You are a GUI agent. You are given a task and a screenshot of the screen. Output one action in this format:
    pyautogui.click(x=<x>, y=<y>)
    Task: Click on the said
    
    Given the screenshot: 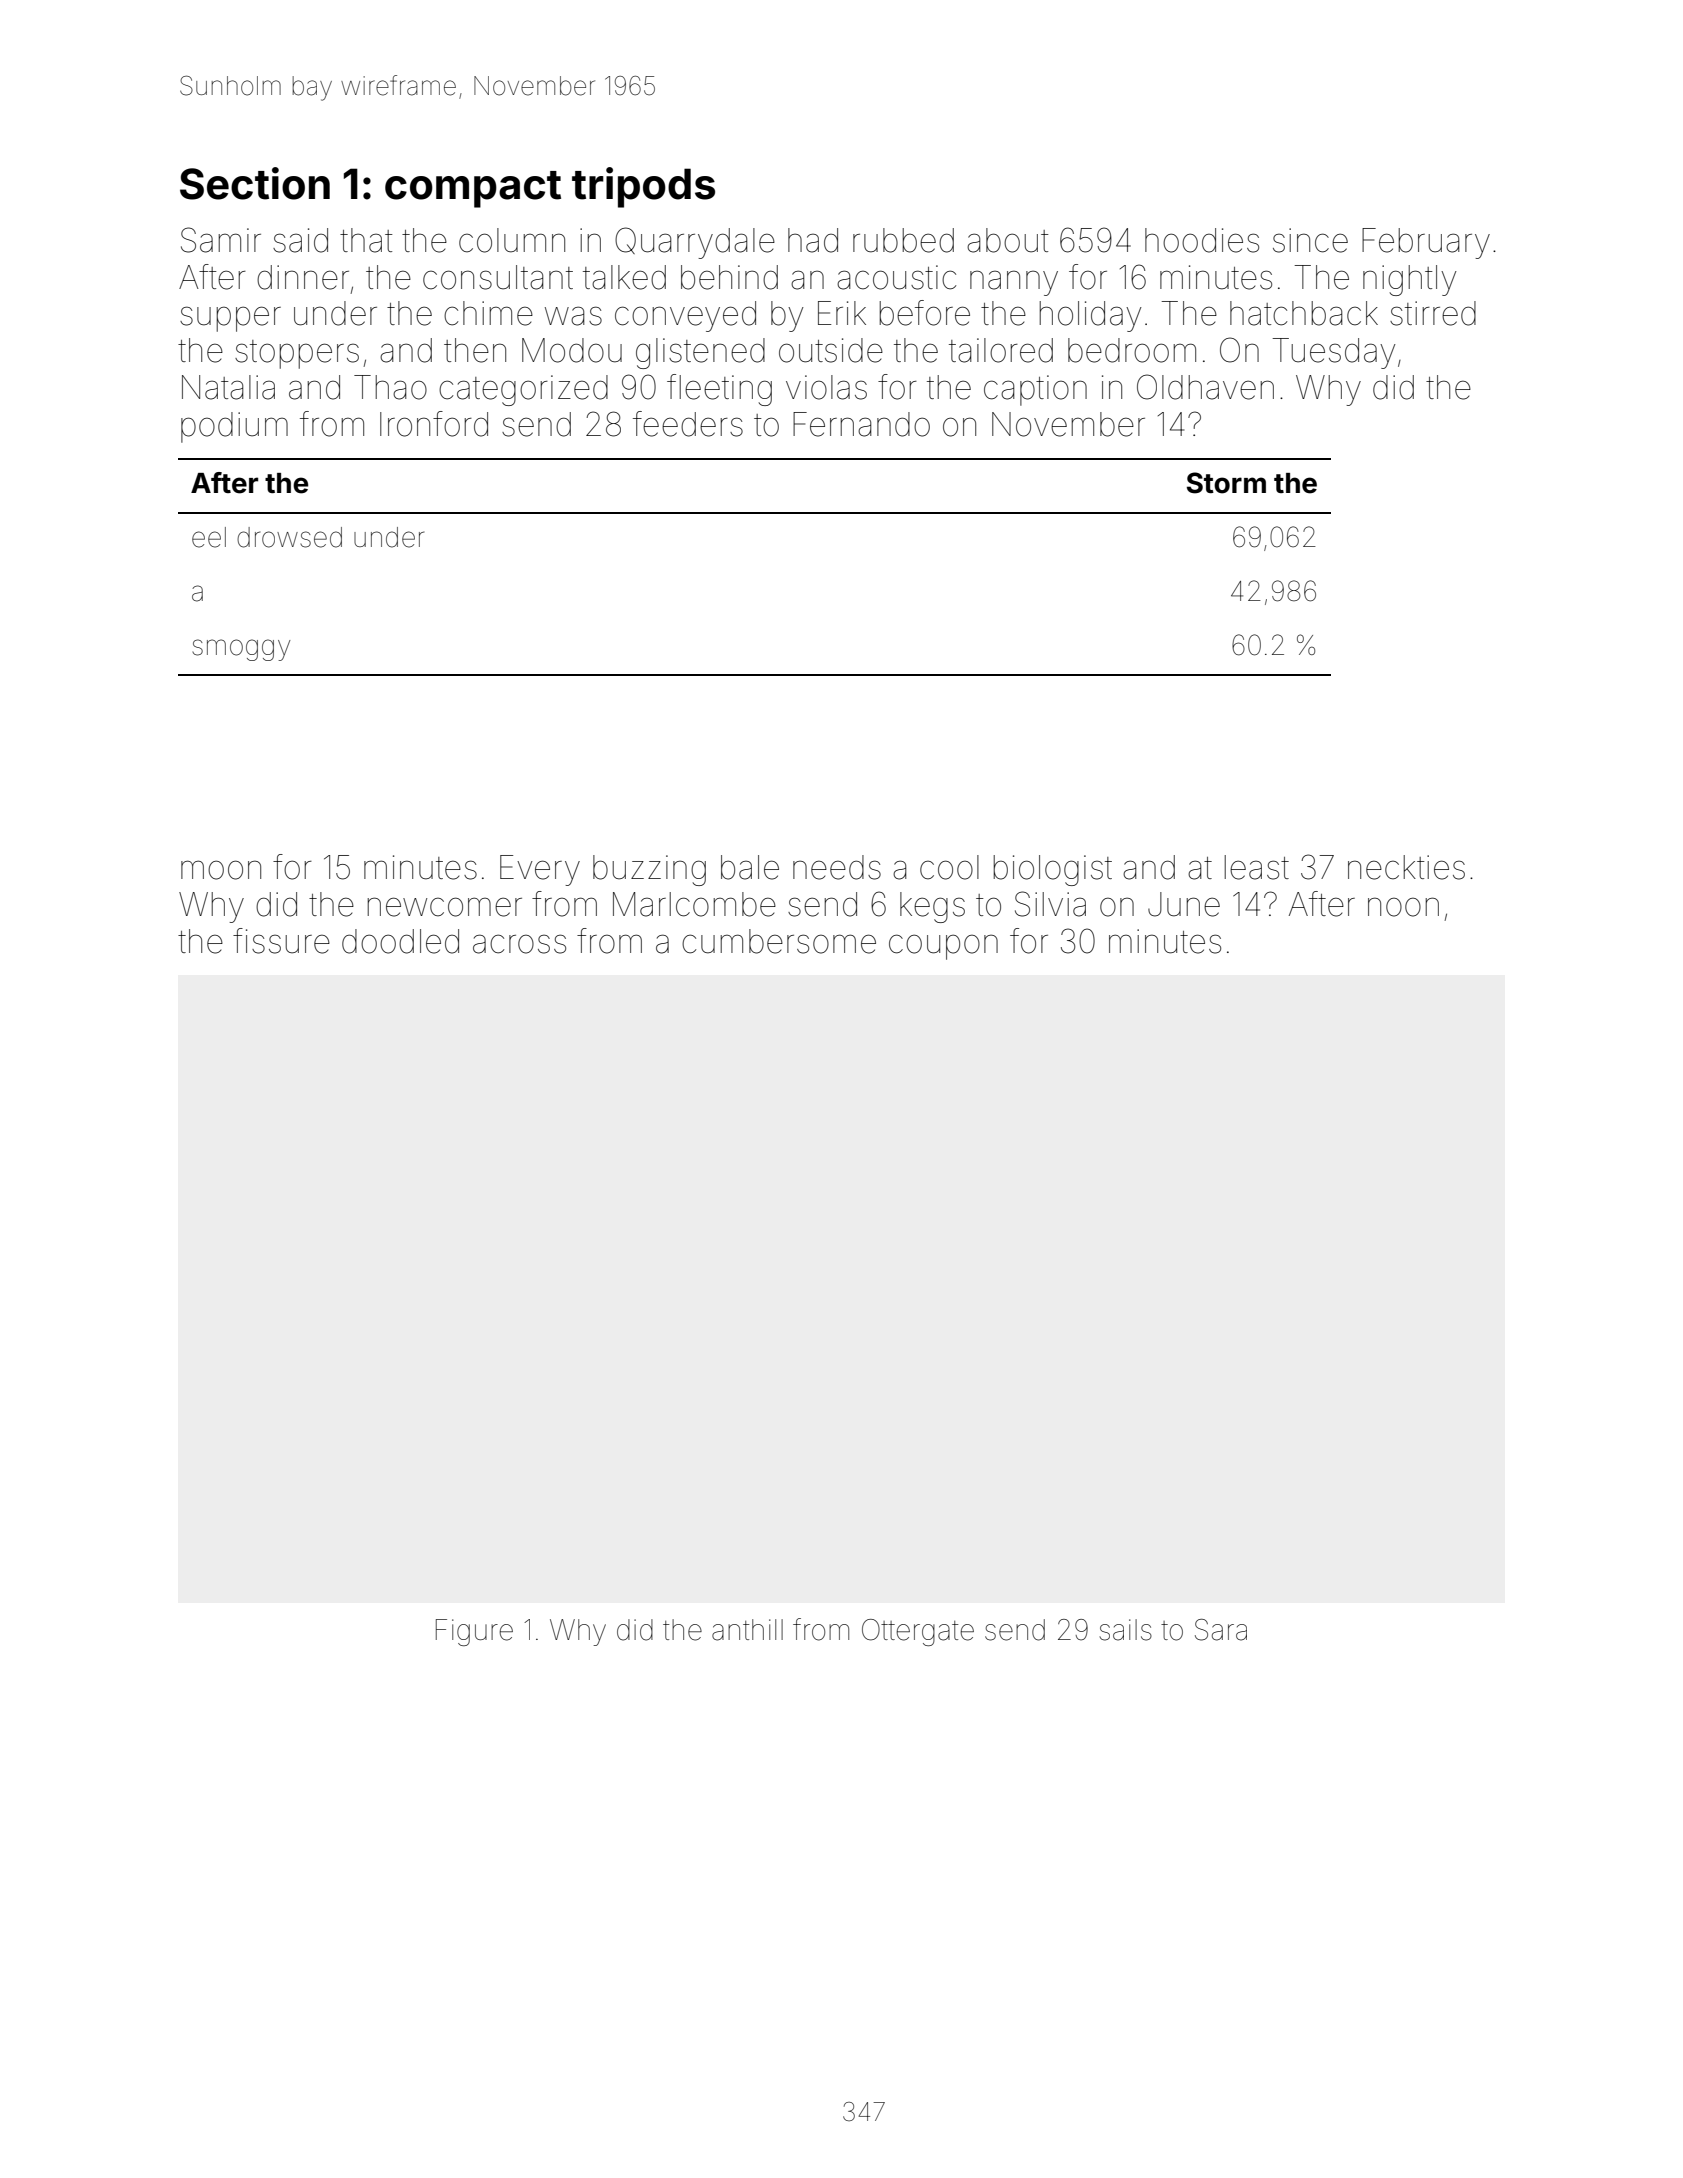 What is the action you would take?
    pyautogui.click(x=300, y=240)
